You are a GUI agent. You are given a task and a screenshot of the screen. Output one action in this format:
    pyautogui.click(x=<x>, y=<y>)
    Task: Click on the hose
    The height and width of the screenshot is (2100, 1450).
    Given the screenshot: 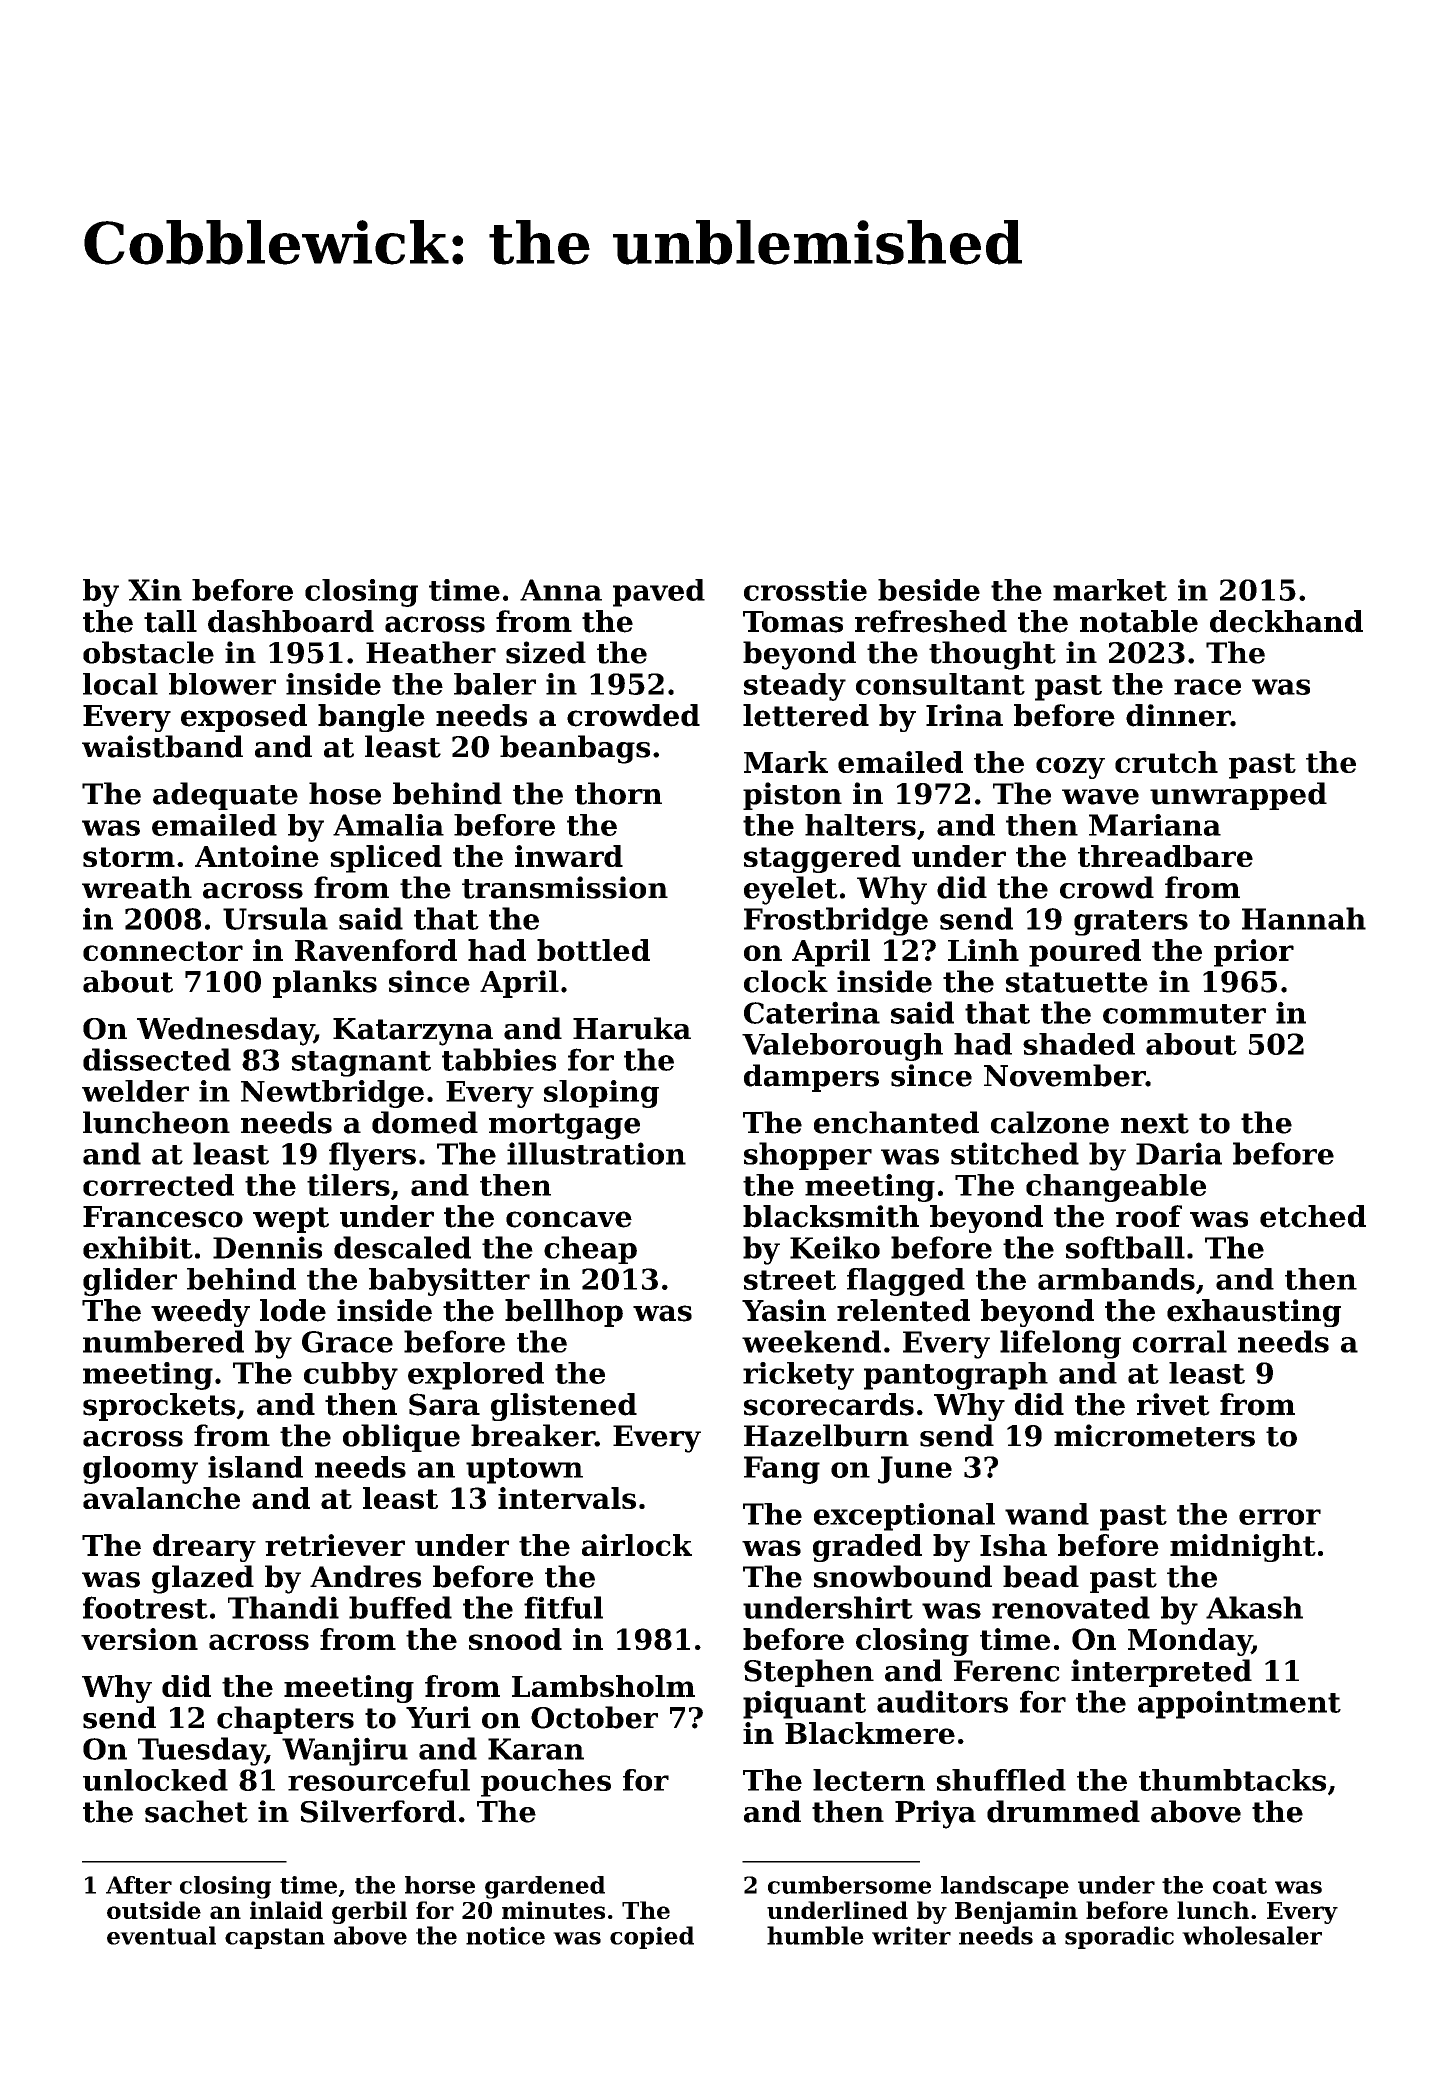 What is the action you would take?
    pyautogui.click(x=345, y=793)
